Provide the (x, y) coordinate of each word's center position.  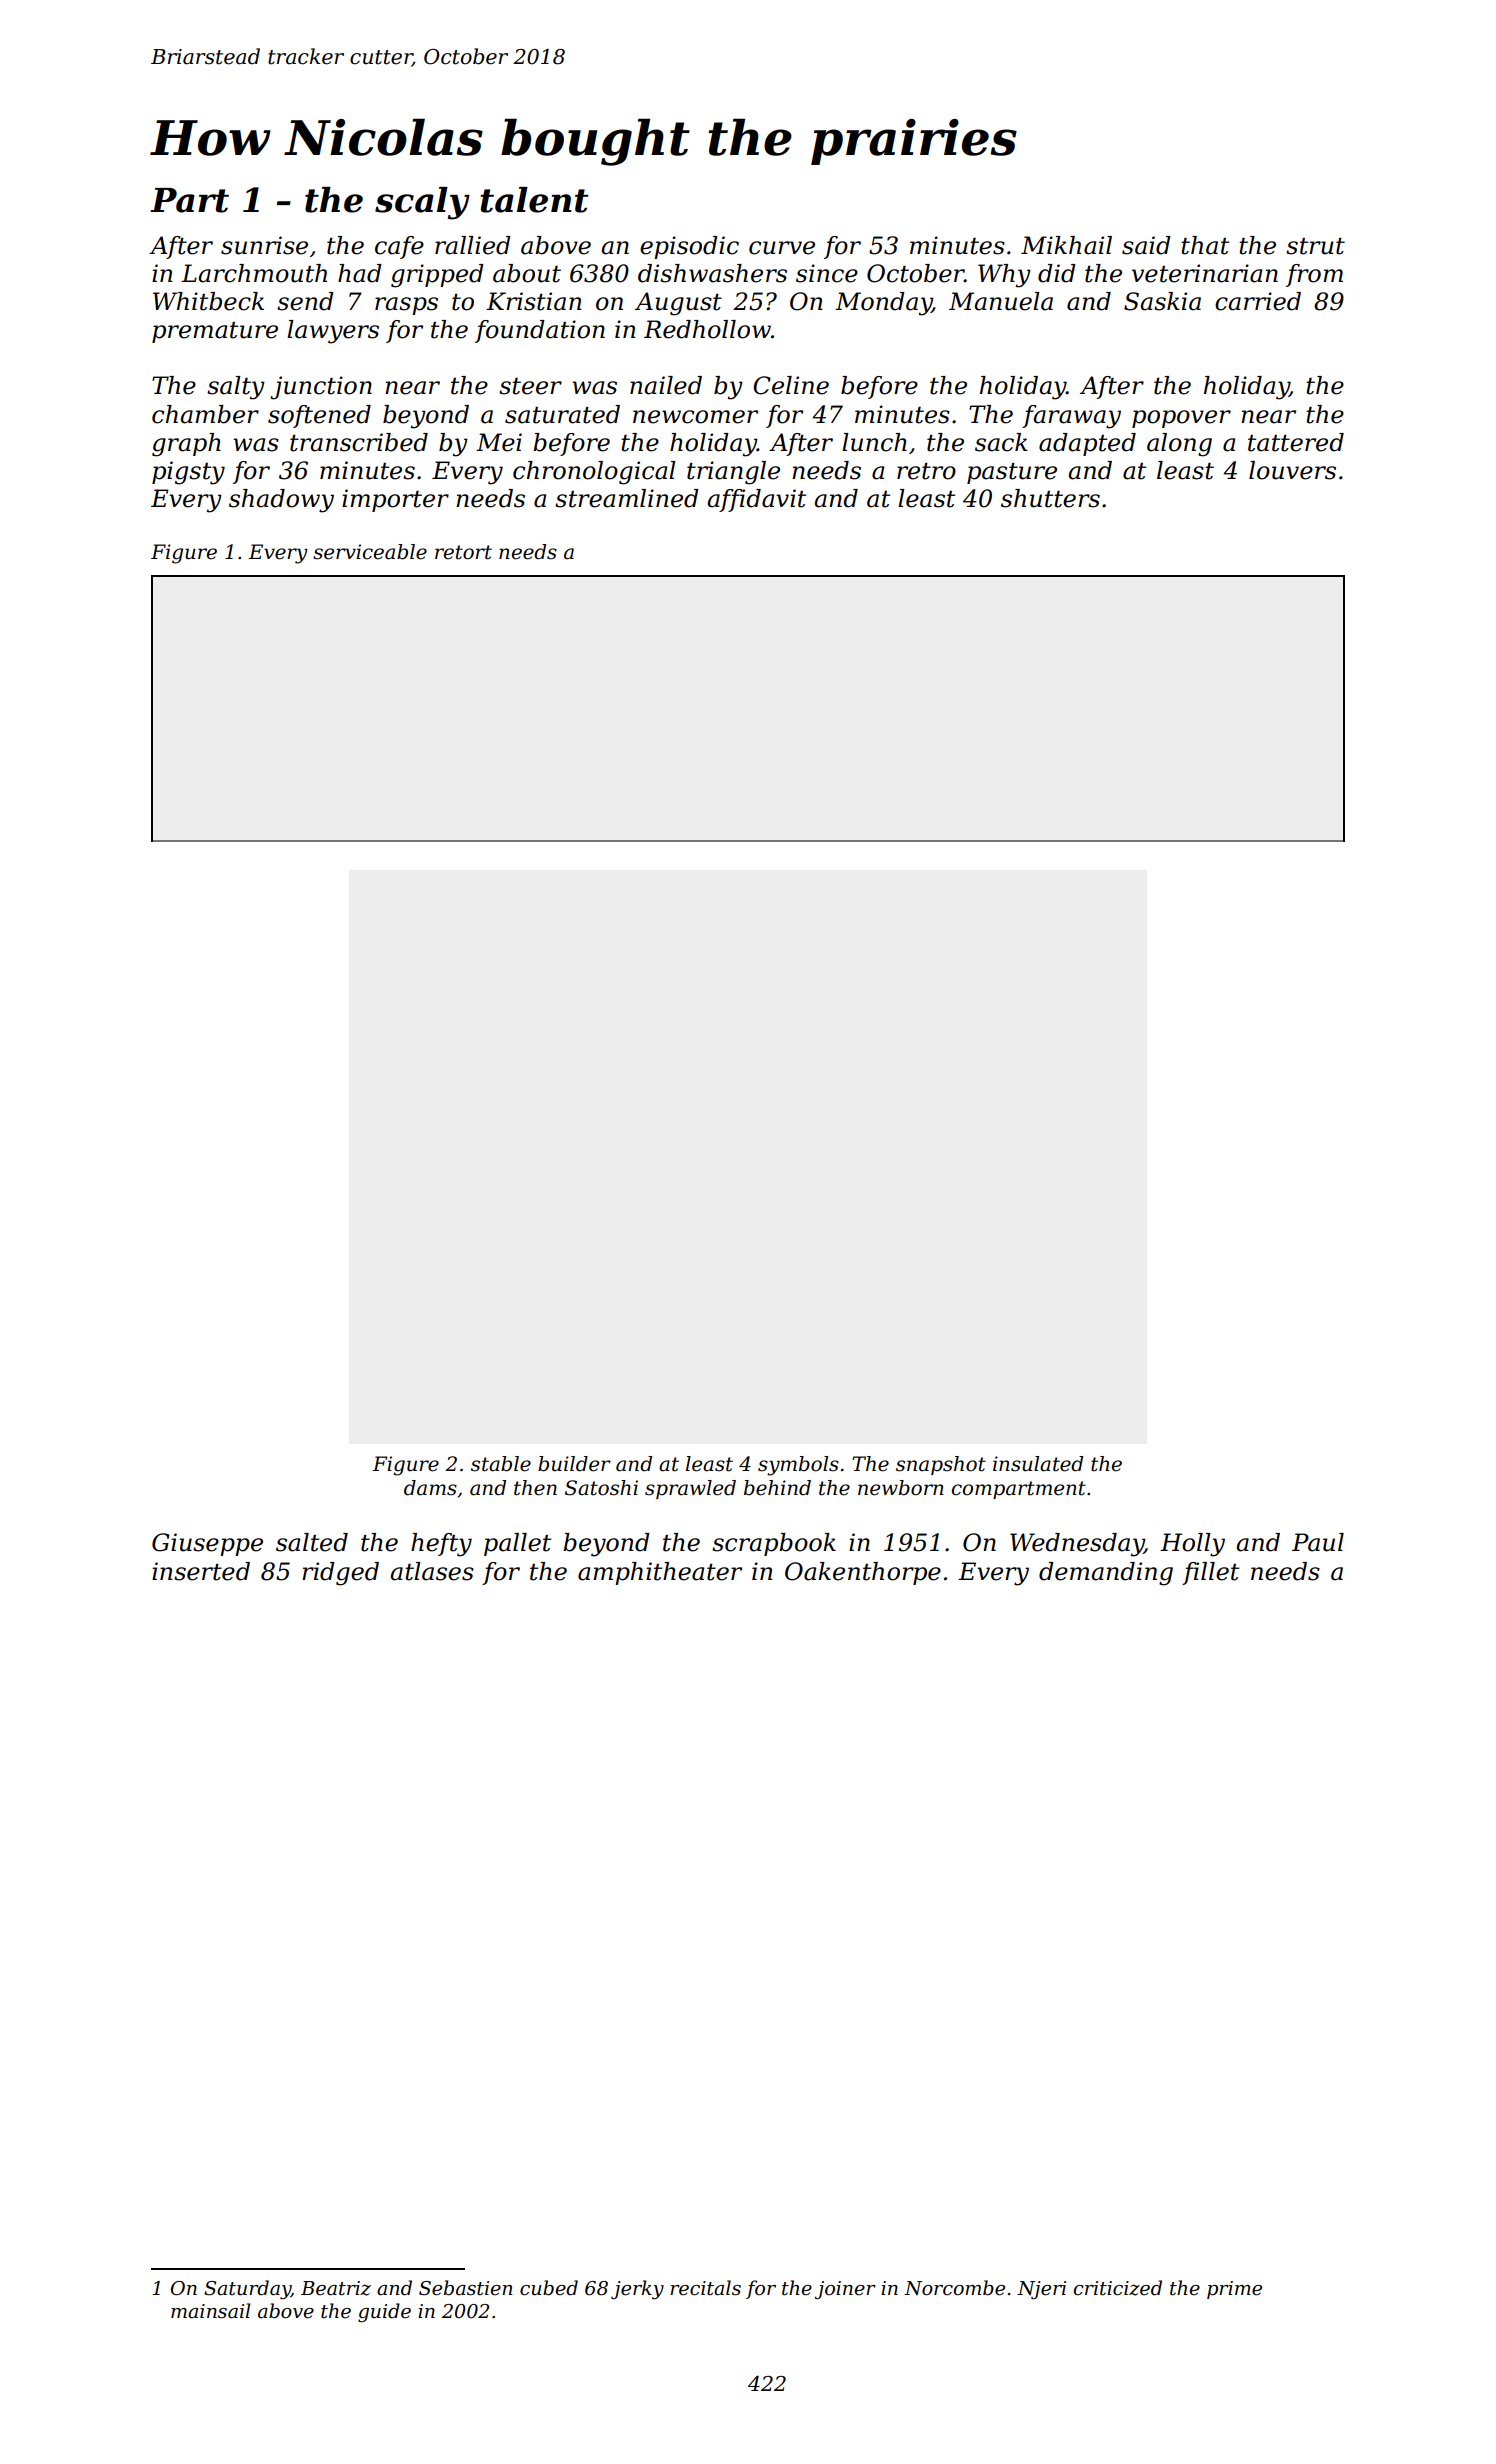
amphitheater (660, 1573)
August (678, 304)
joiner (845, 2290)
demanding (1106, 1574)
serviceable (370, 552)
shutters (1050, 498)
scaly (422, 203)
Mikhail (1066, 245)
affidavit (756, 500)
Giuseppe (207, 1544)
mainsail (210, 2311)
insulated (1038, 1464)
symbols (798, 1466)
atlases (432, 1571)
